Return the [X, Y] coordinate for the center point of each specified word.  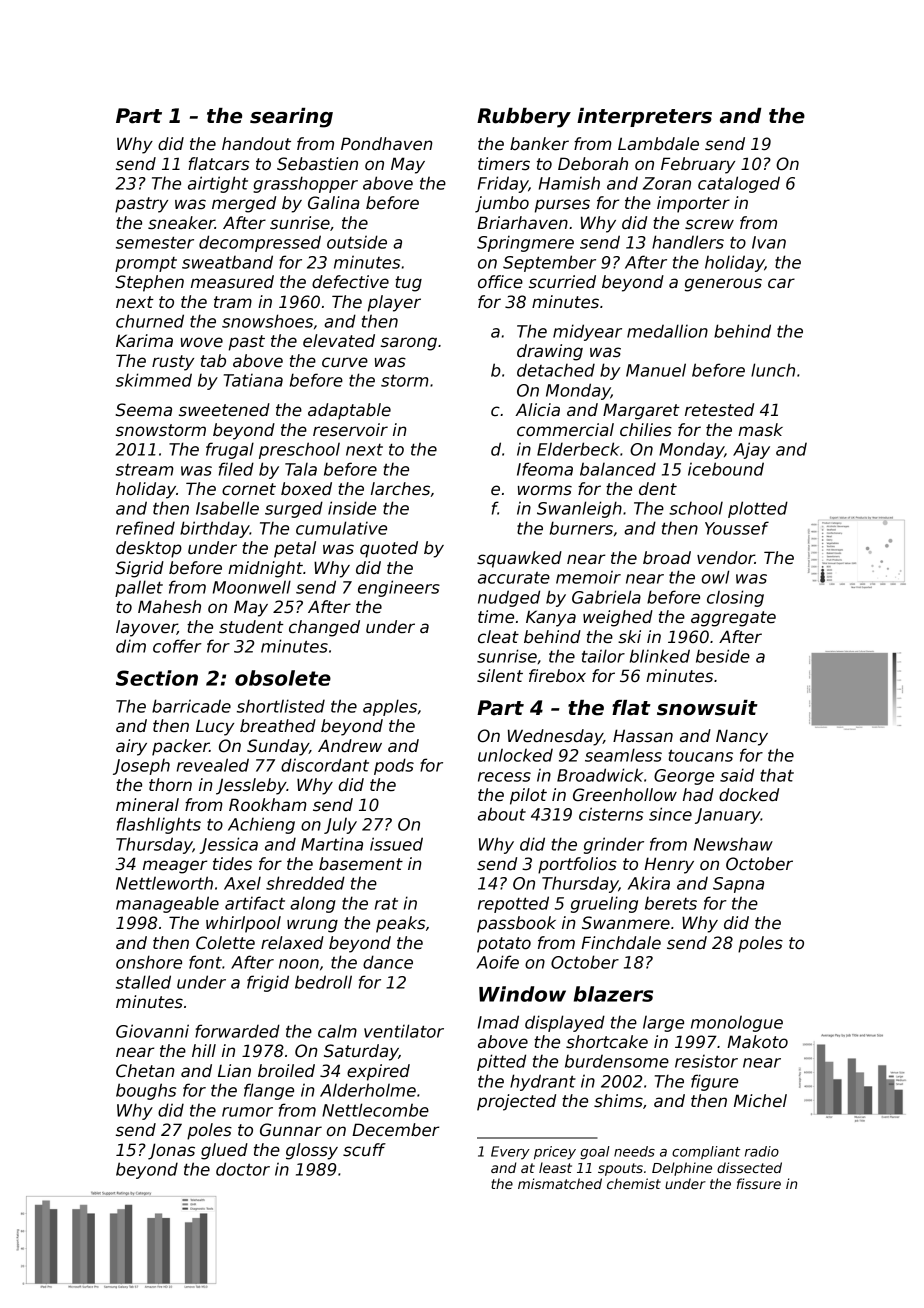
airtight [218, 184]
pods [394, 766]
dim [131, 646]
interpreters [644, 117]
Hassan [643, 736]
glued [224, 1151]
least [555, 1167]
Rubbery [524, 118]
